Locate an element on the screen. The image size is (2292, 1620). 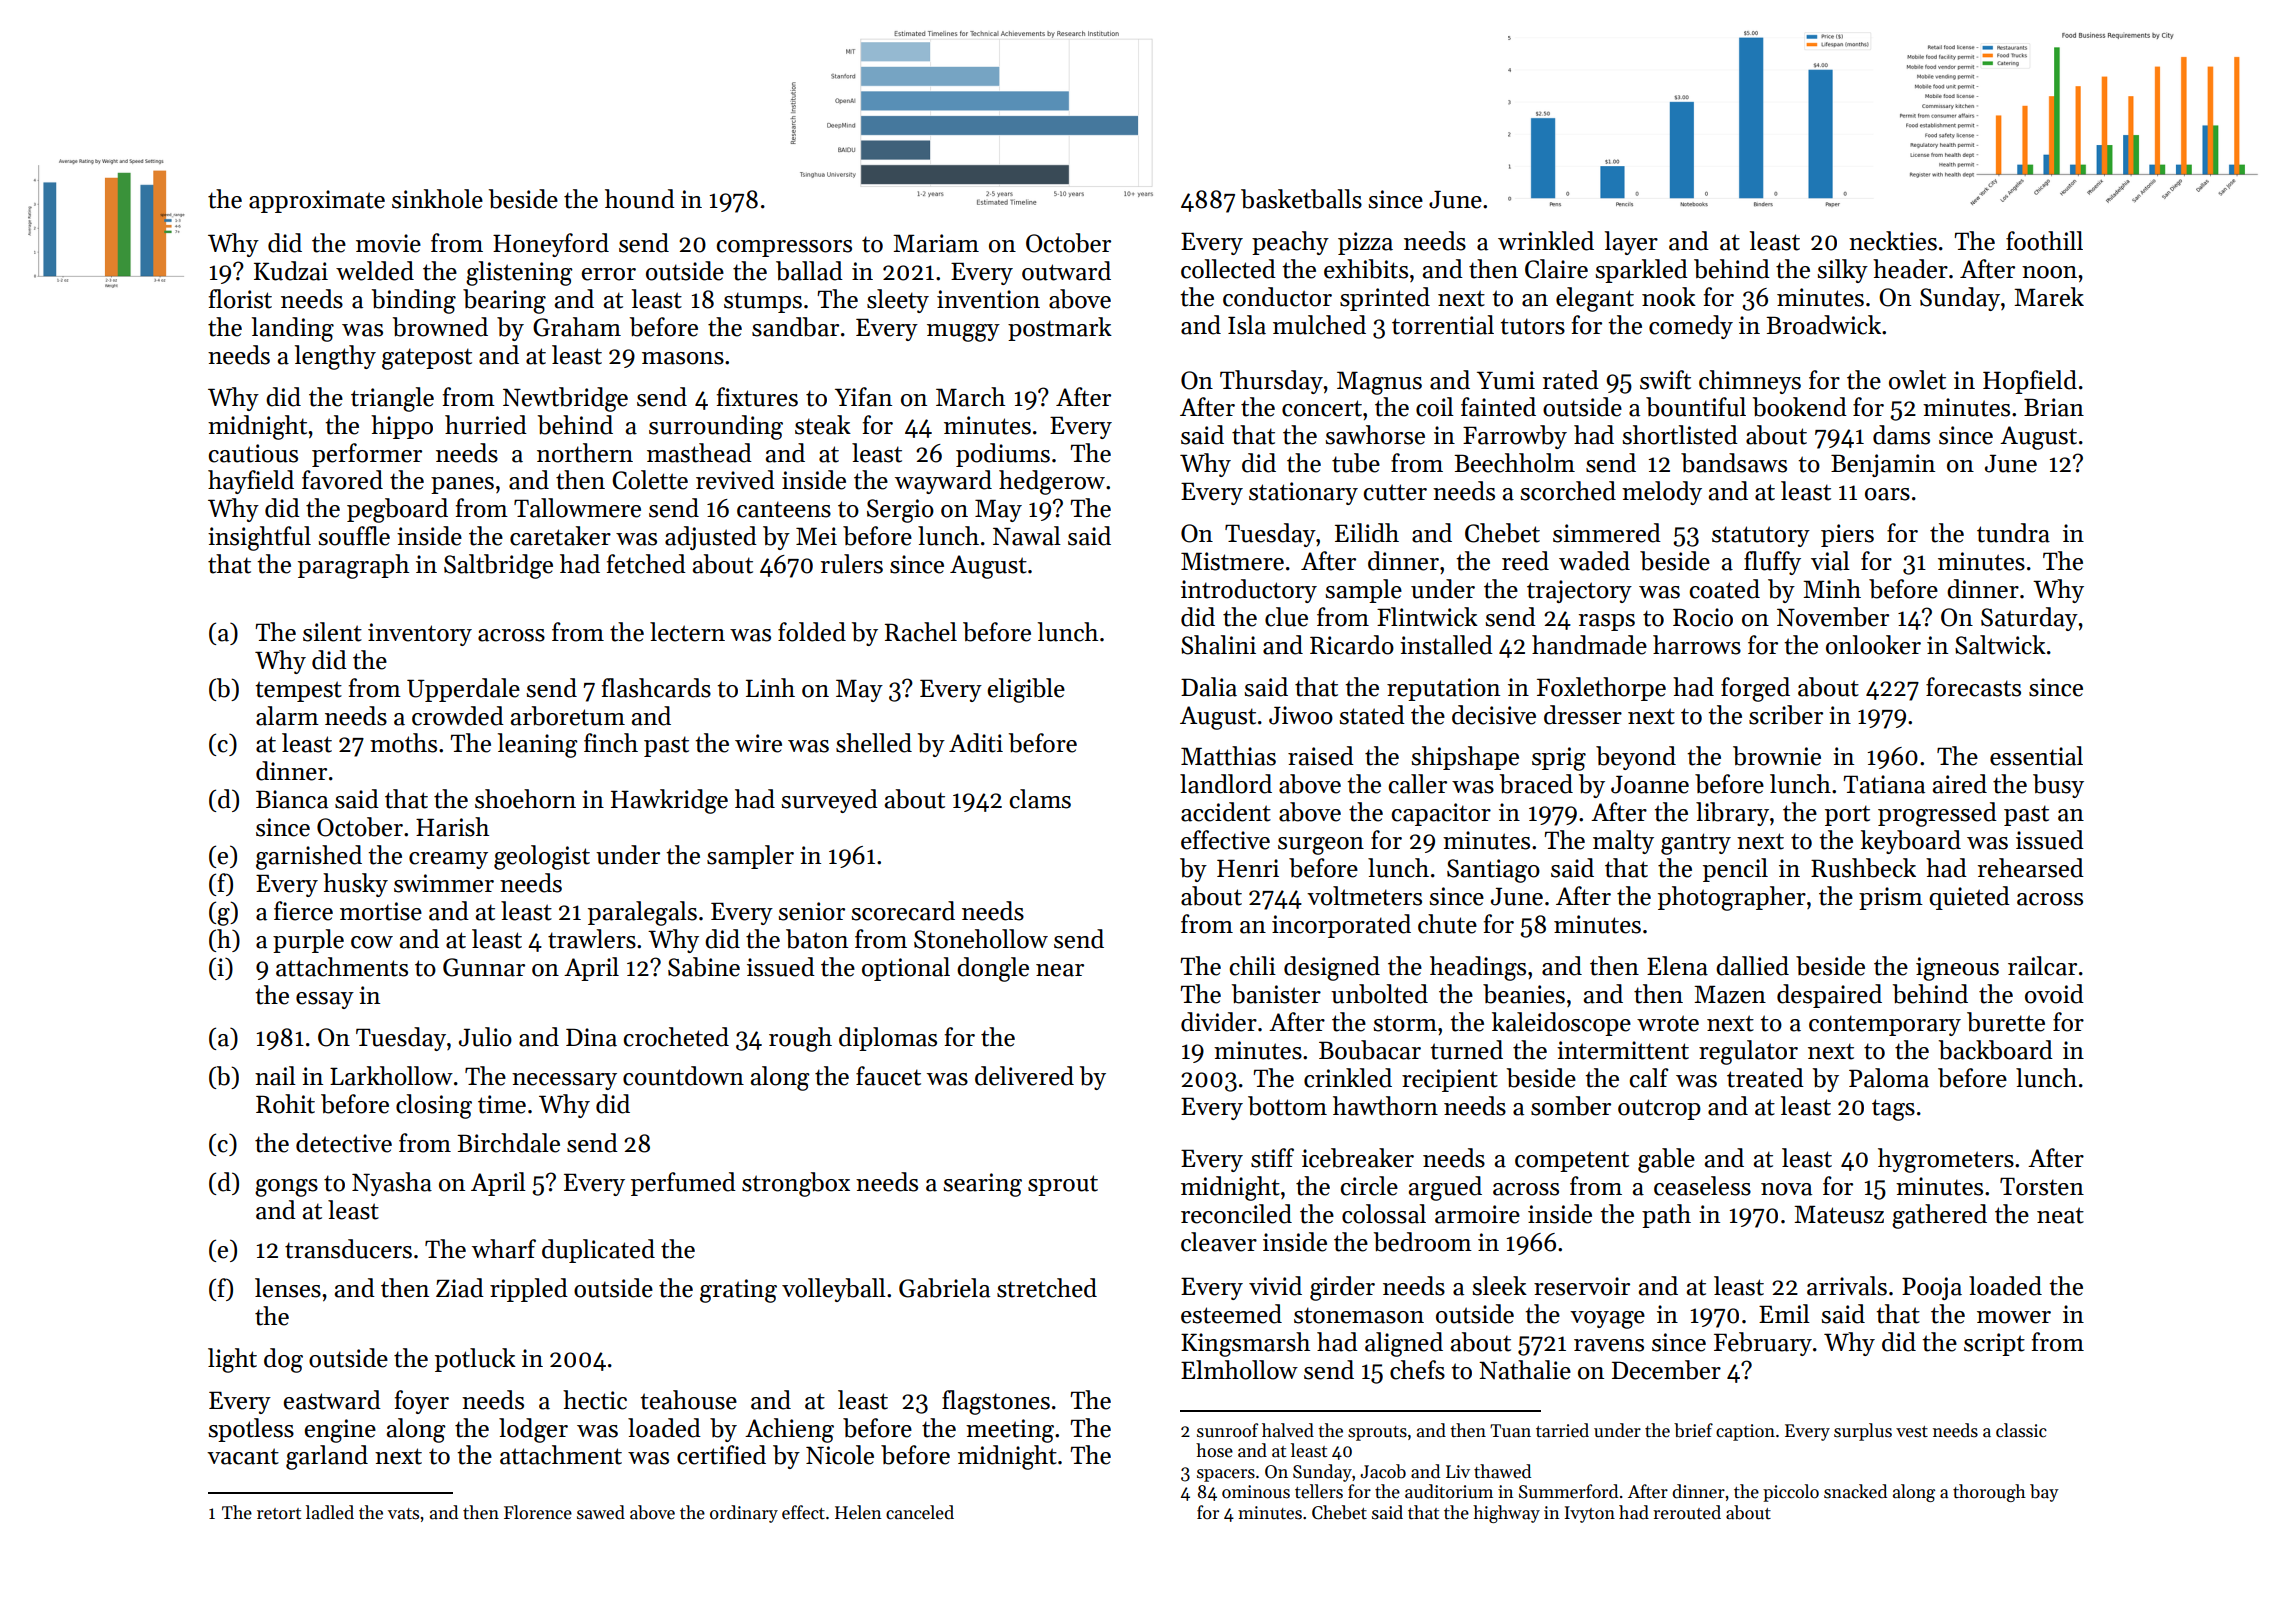
cutter is located at coordinates (1395, 492).
